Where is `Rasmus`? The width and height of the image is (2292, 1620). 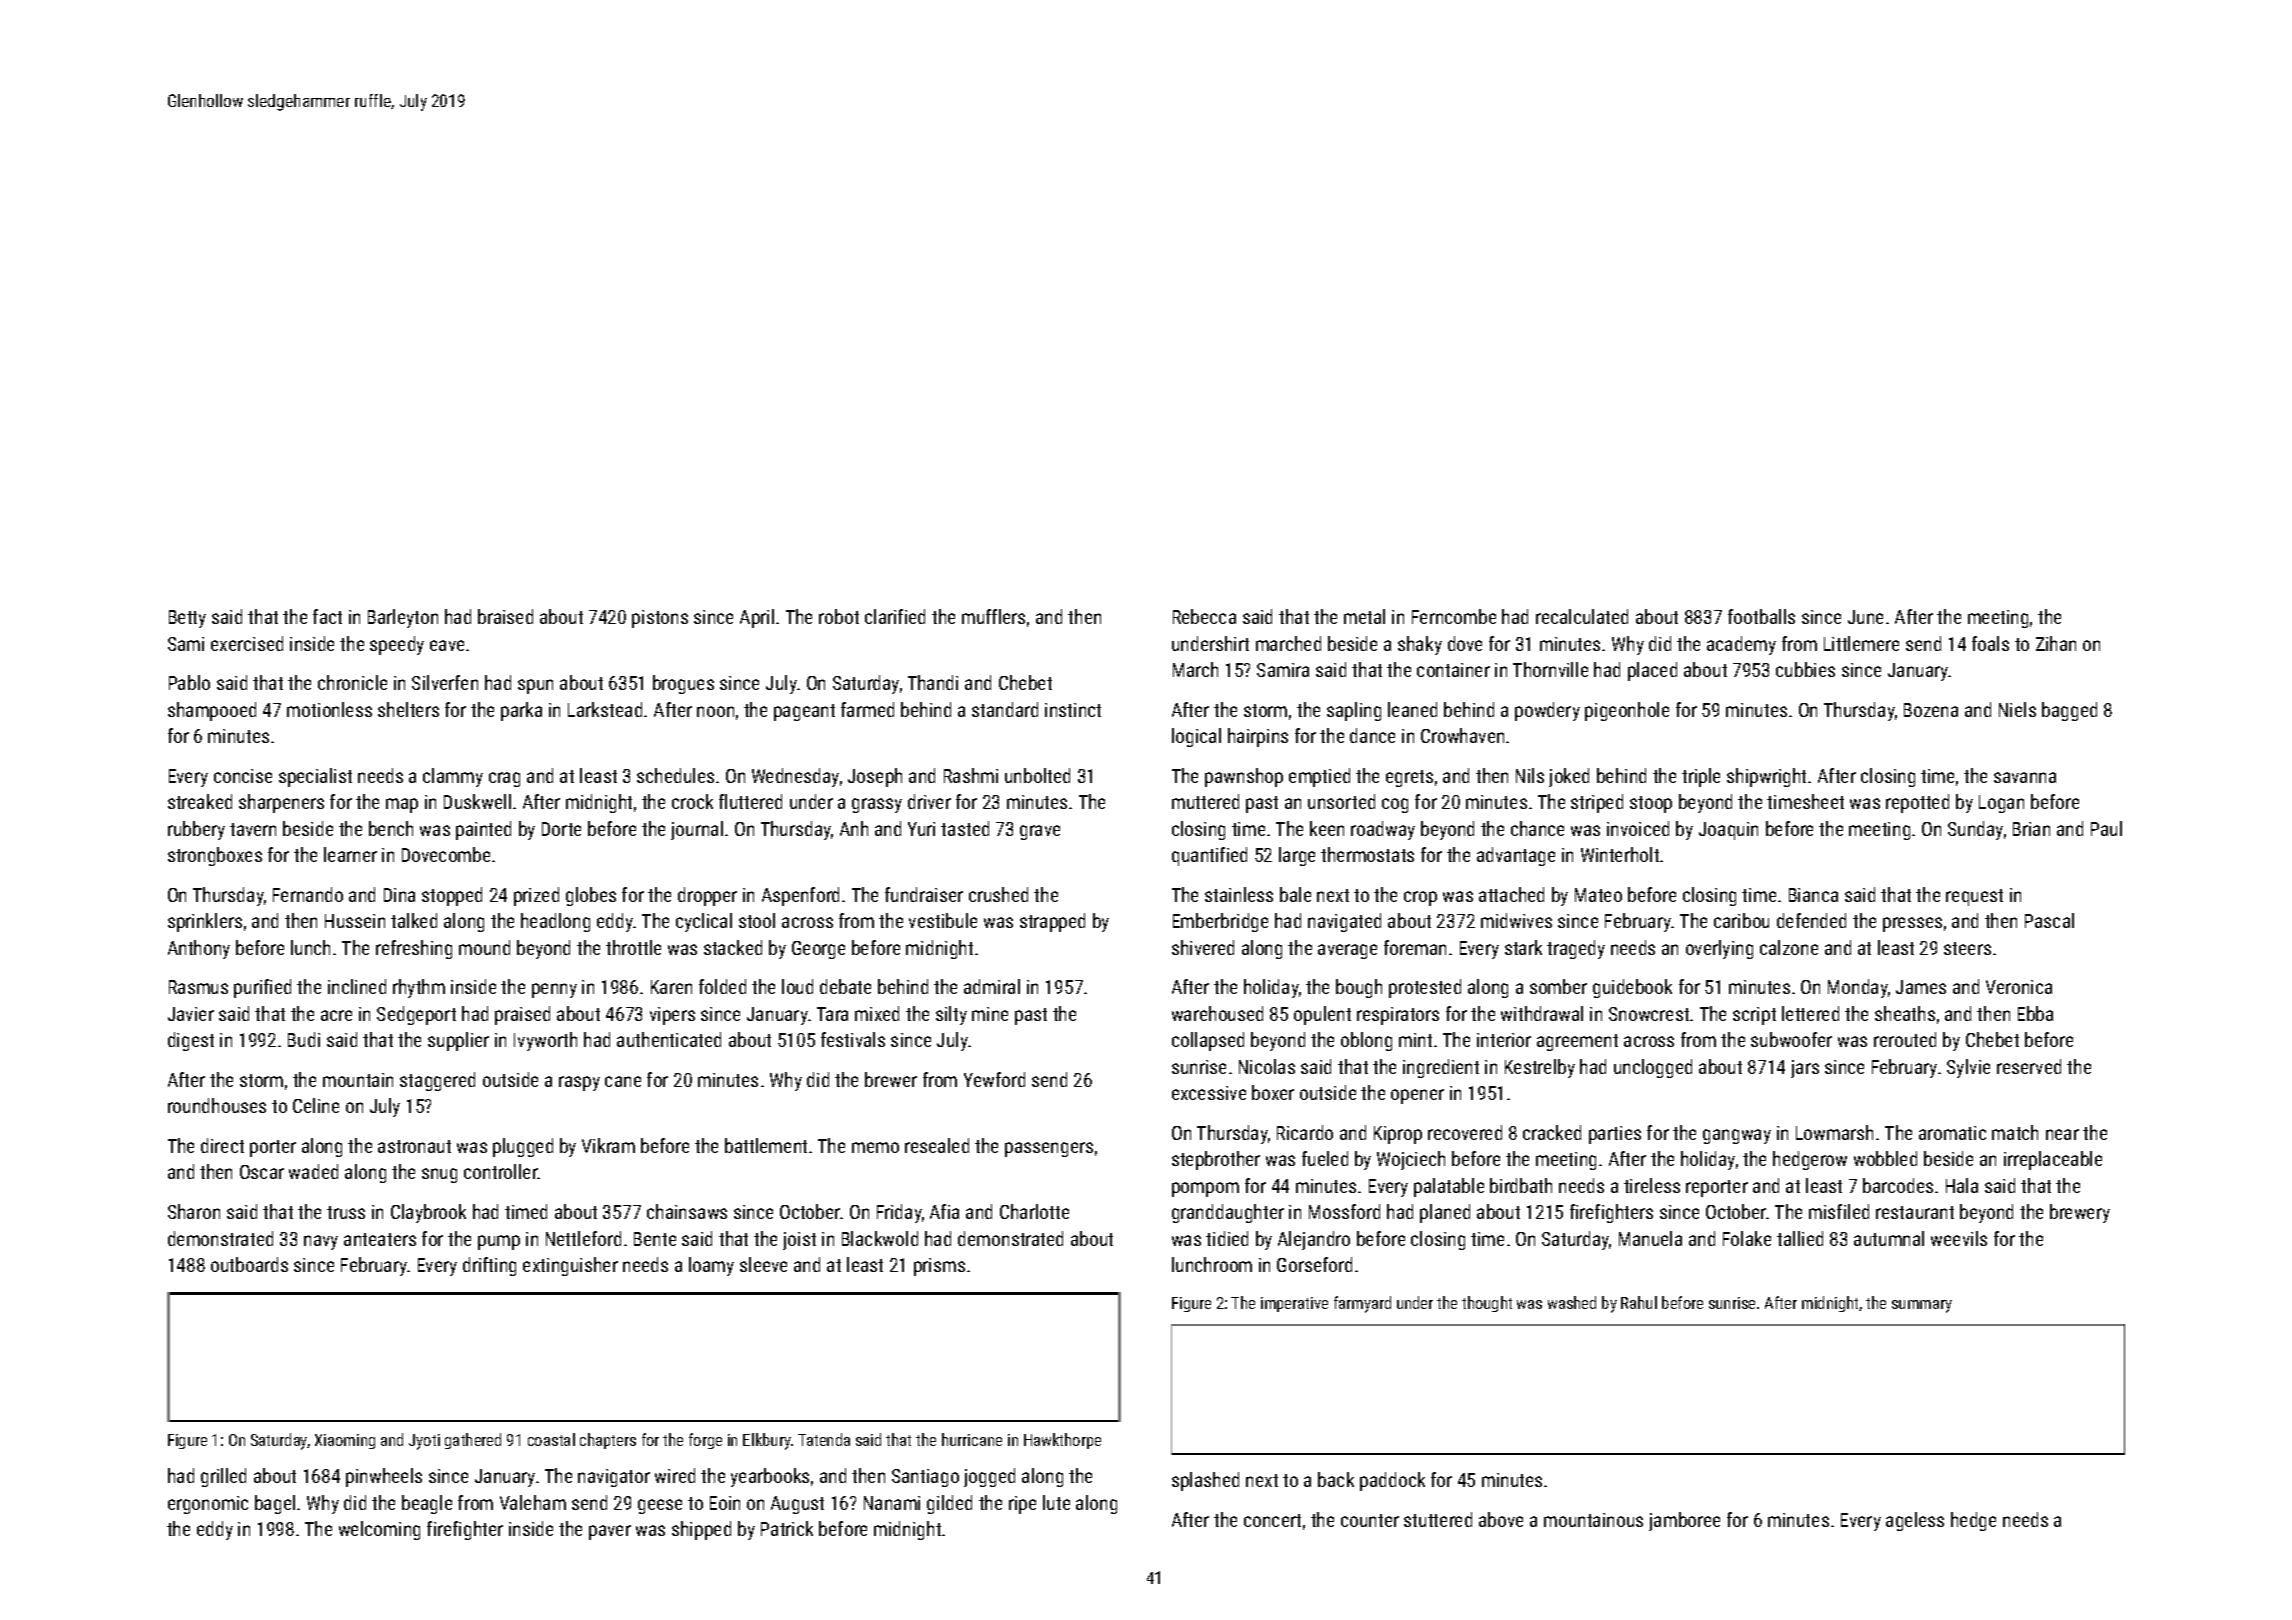
Rasmus is located at coordinates (198, 987).
